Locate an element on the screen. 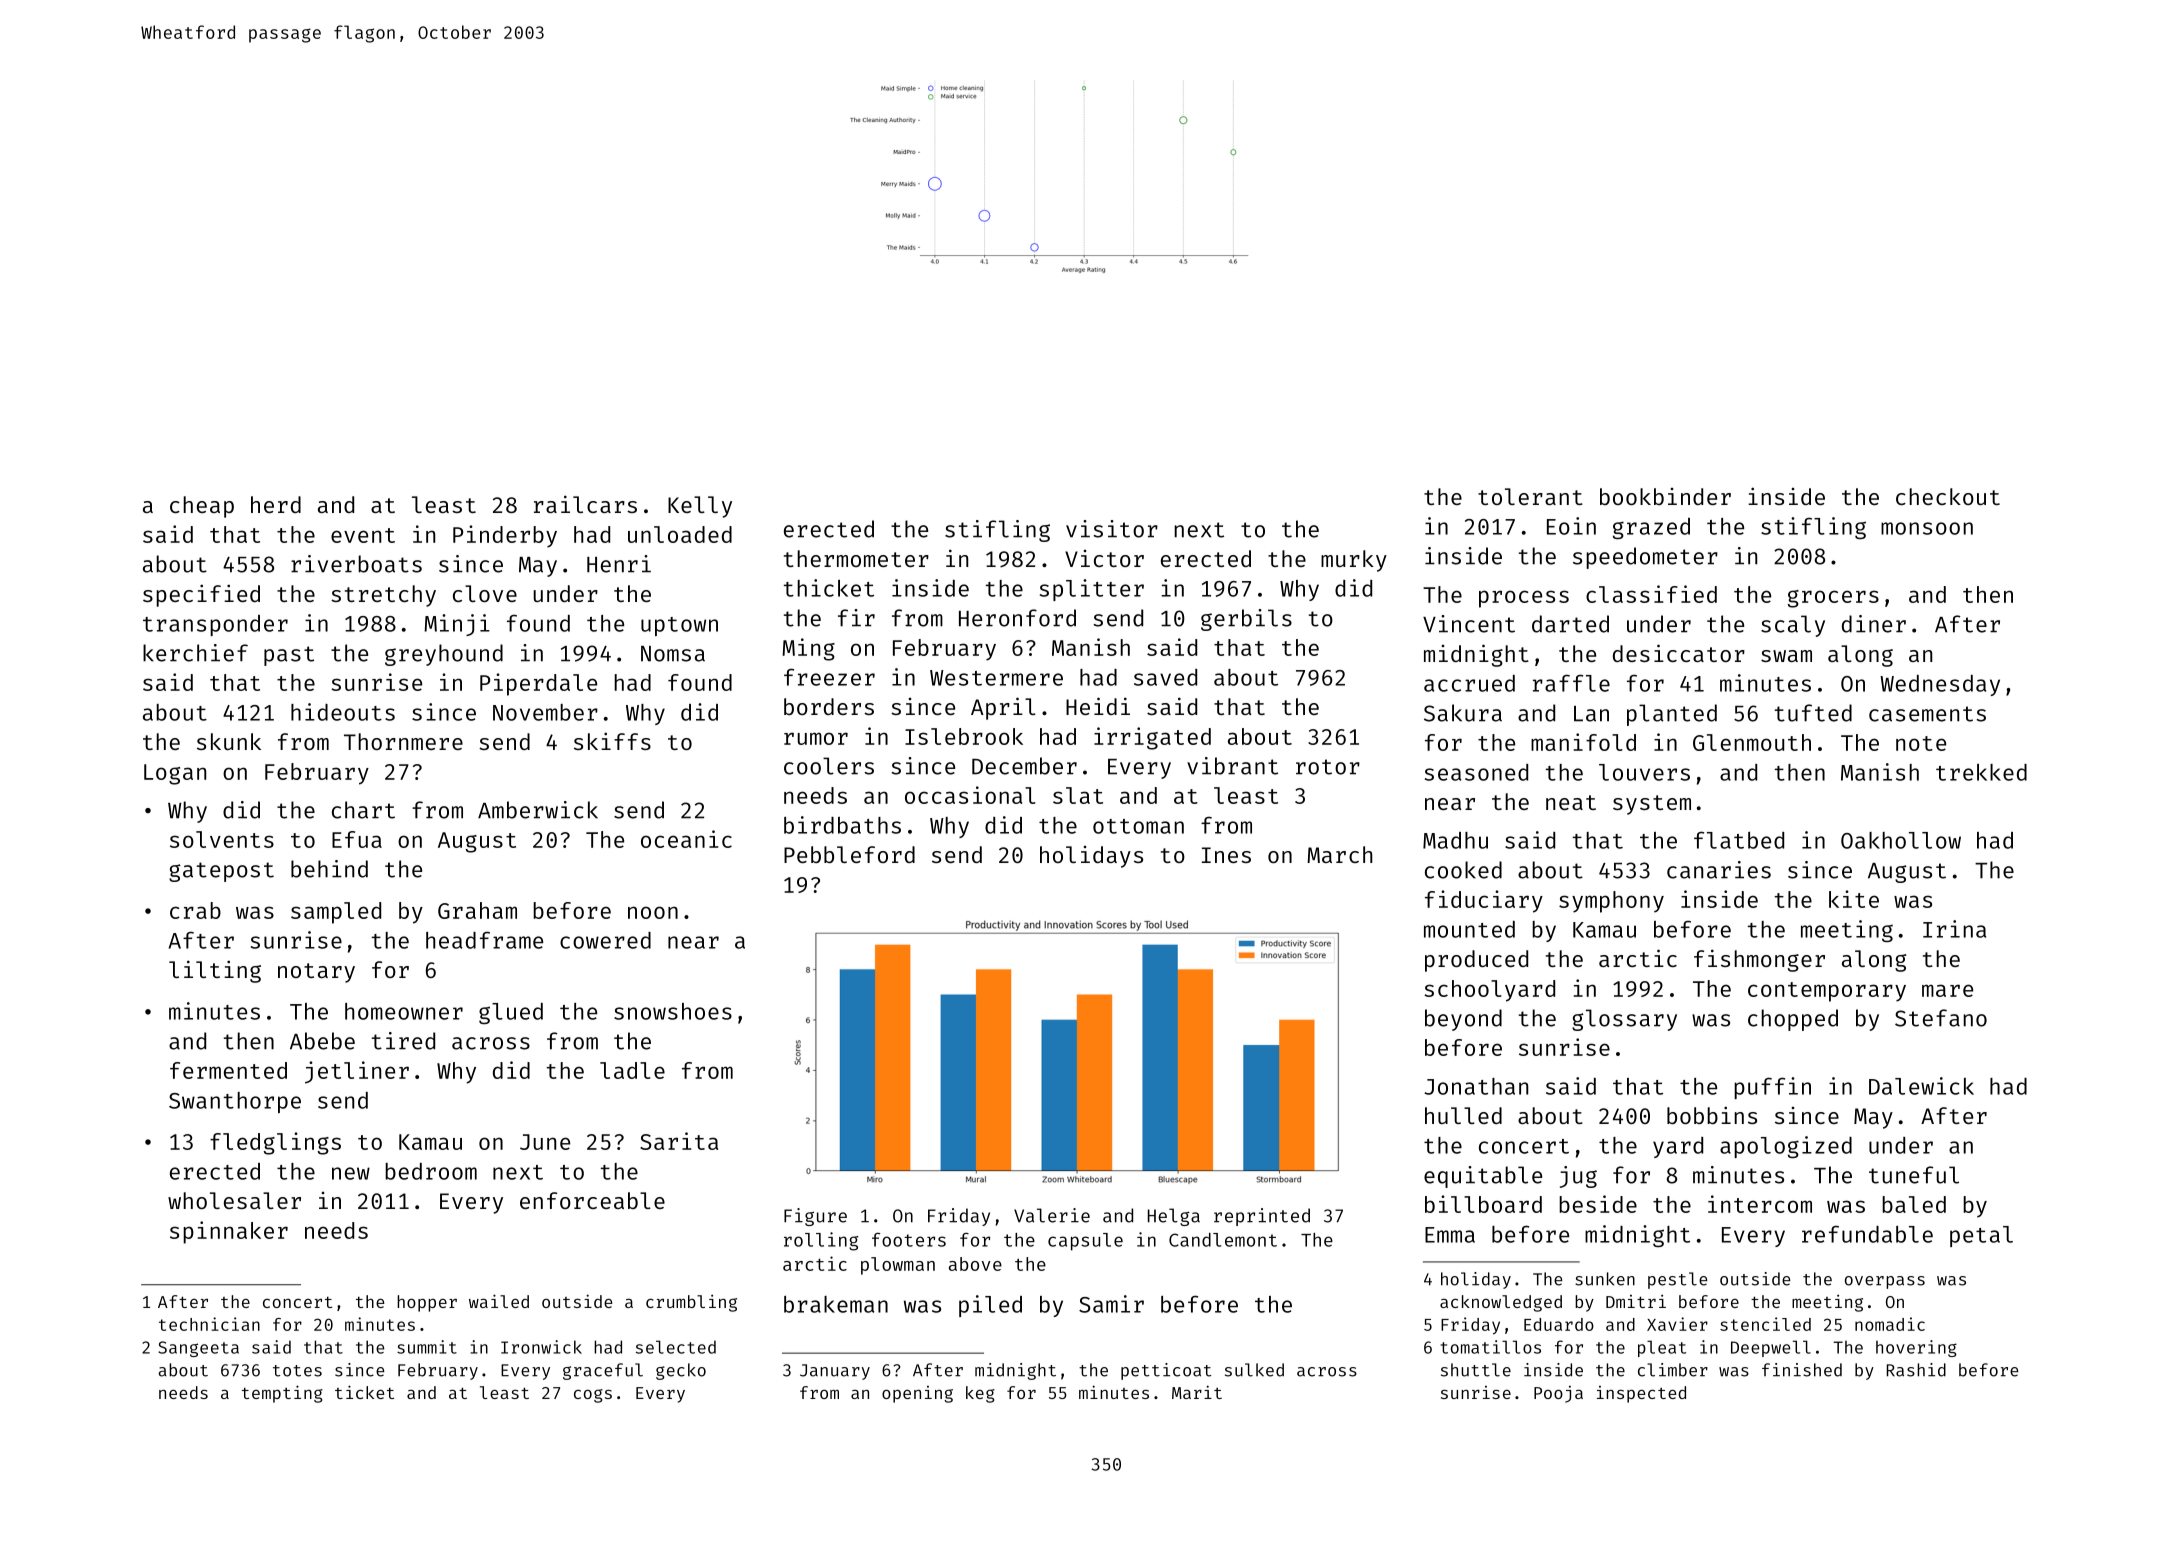 Image resolution: width=2181 pixels, height=1542 pixels. visitor is located at coordinates (1112, 529).
